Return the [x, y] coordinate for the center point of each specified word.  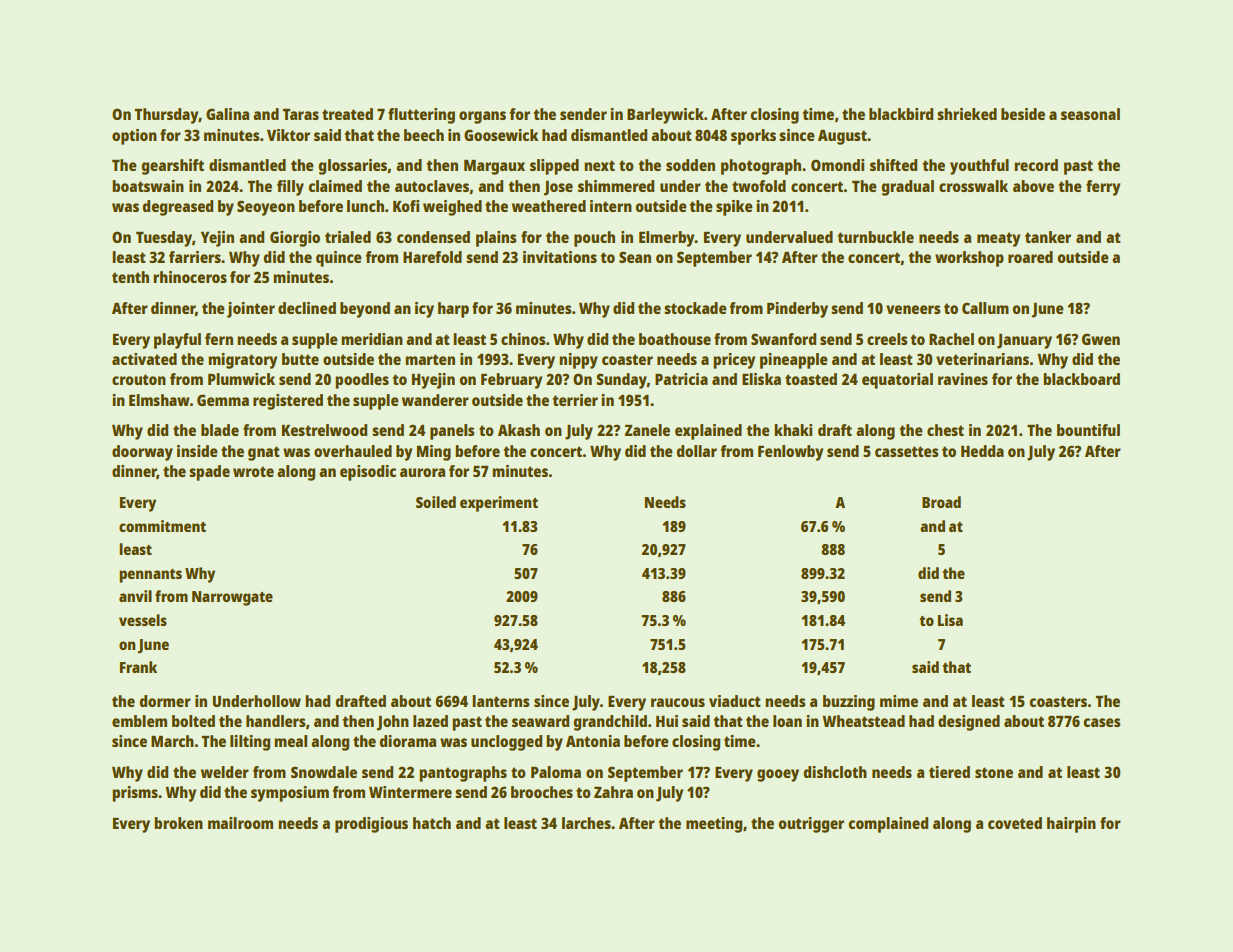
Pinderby [797, 310]
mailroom [240, 823]
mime [899, 701]
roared [1030, 257]
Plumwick [241, 379]
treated [347, 114]
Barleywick [665, 116]
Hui [667, 721]
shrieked [967, 114]
